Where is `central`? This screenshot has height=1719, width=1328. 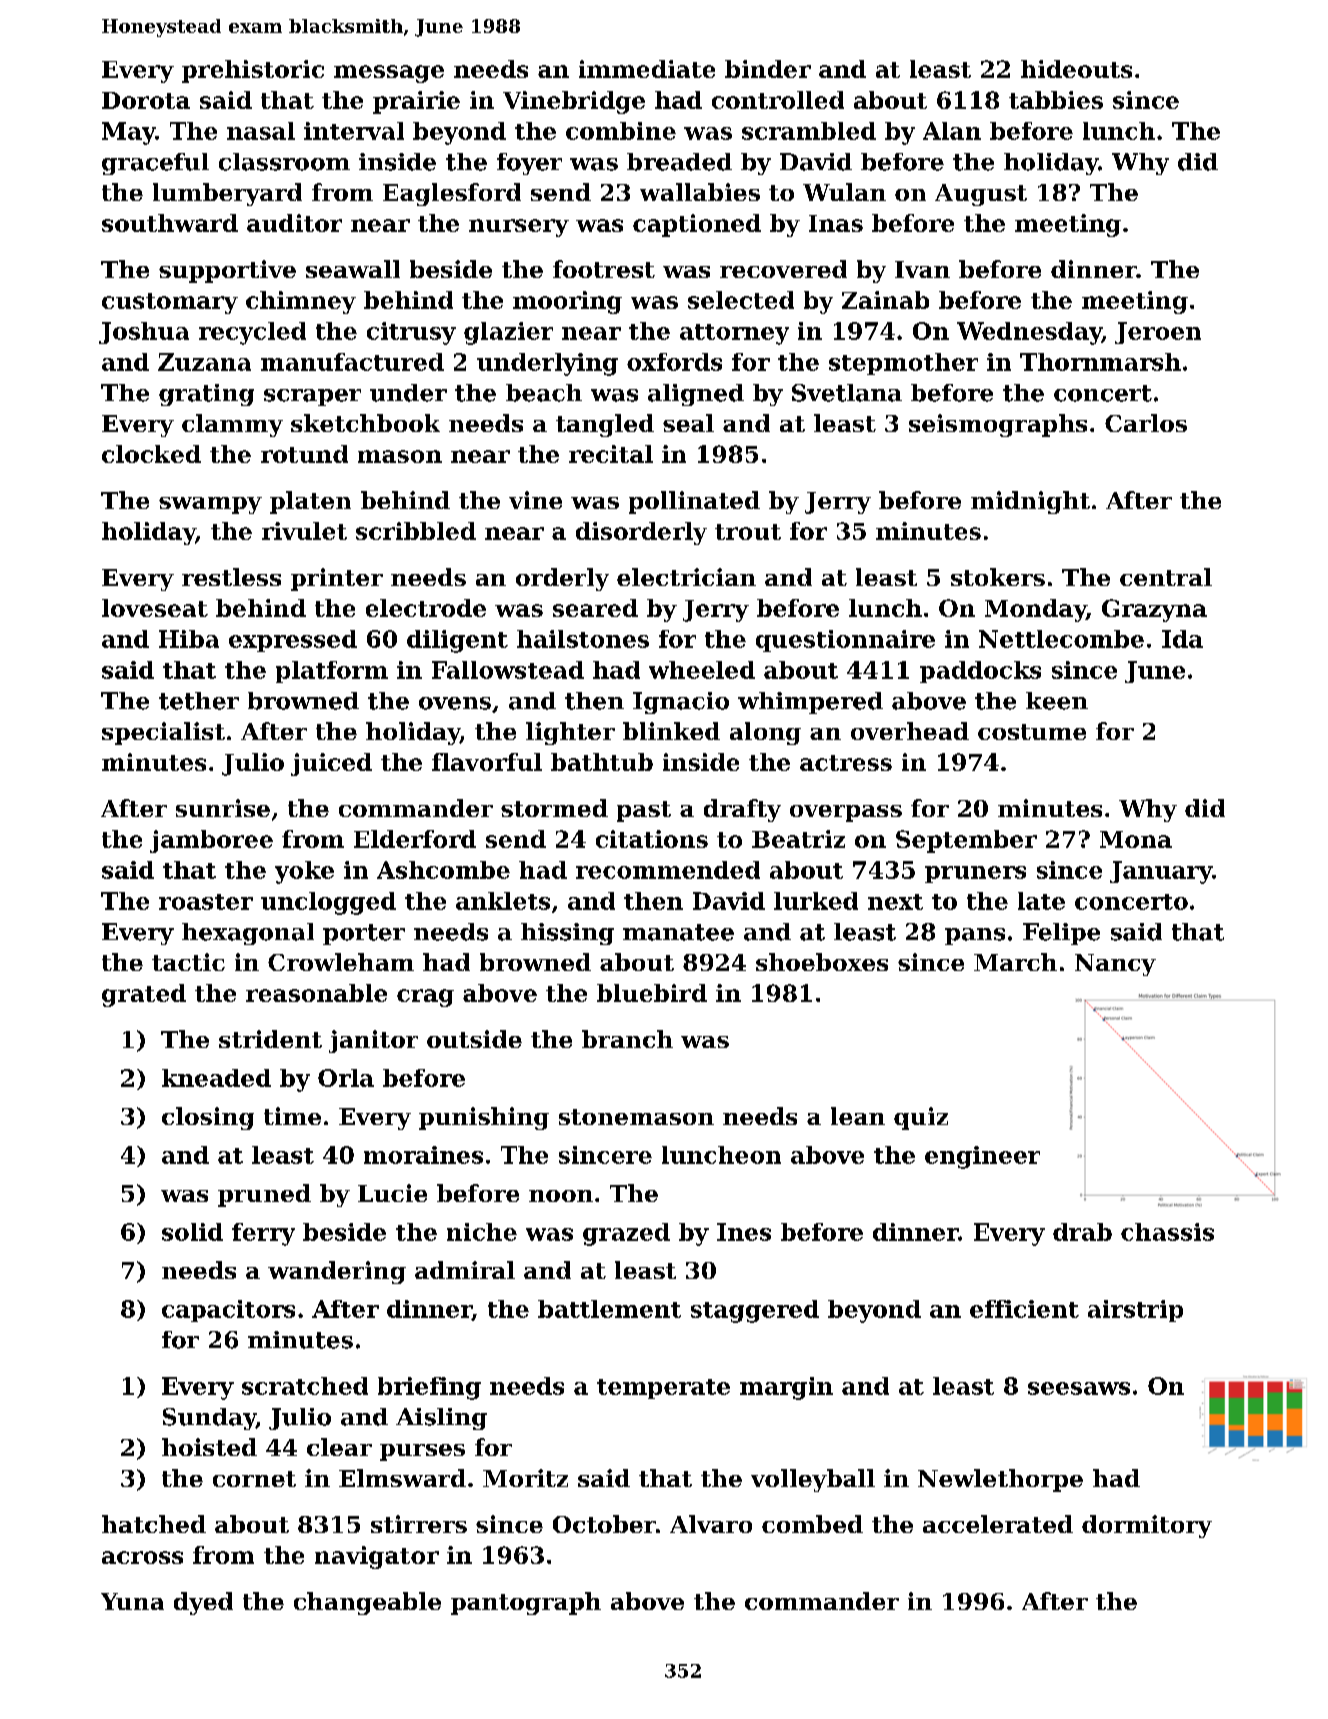 central is located at coordinates (1166, 577).
